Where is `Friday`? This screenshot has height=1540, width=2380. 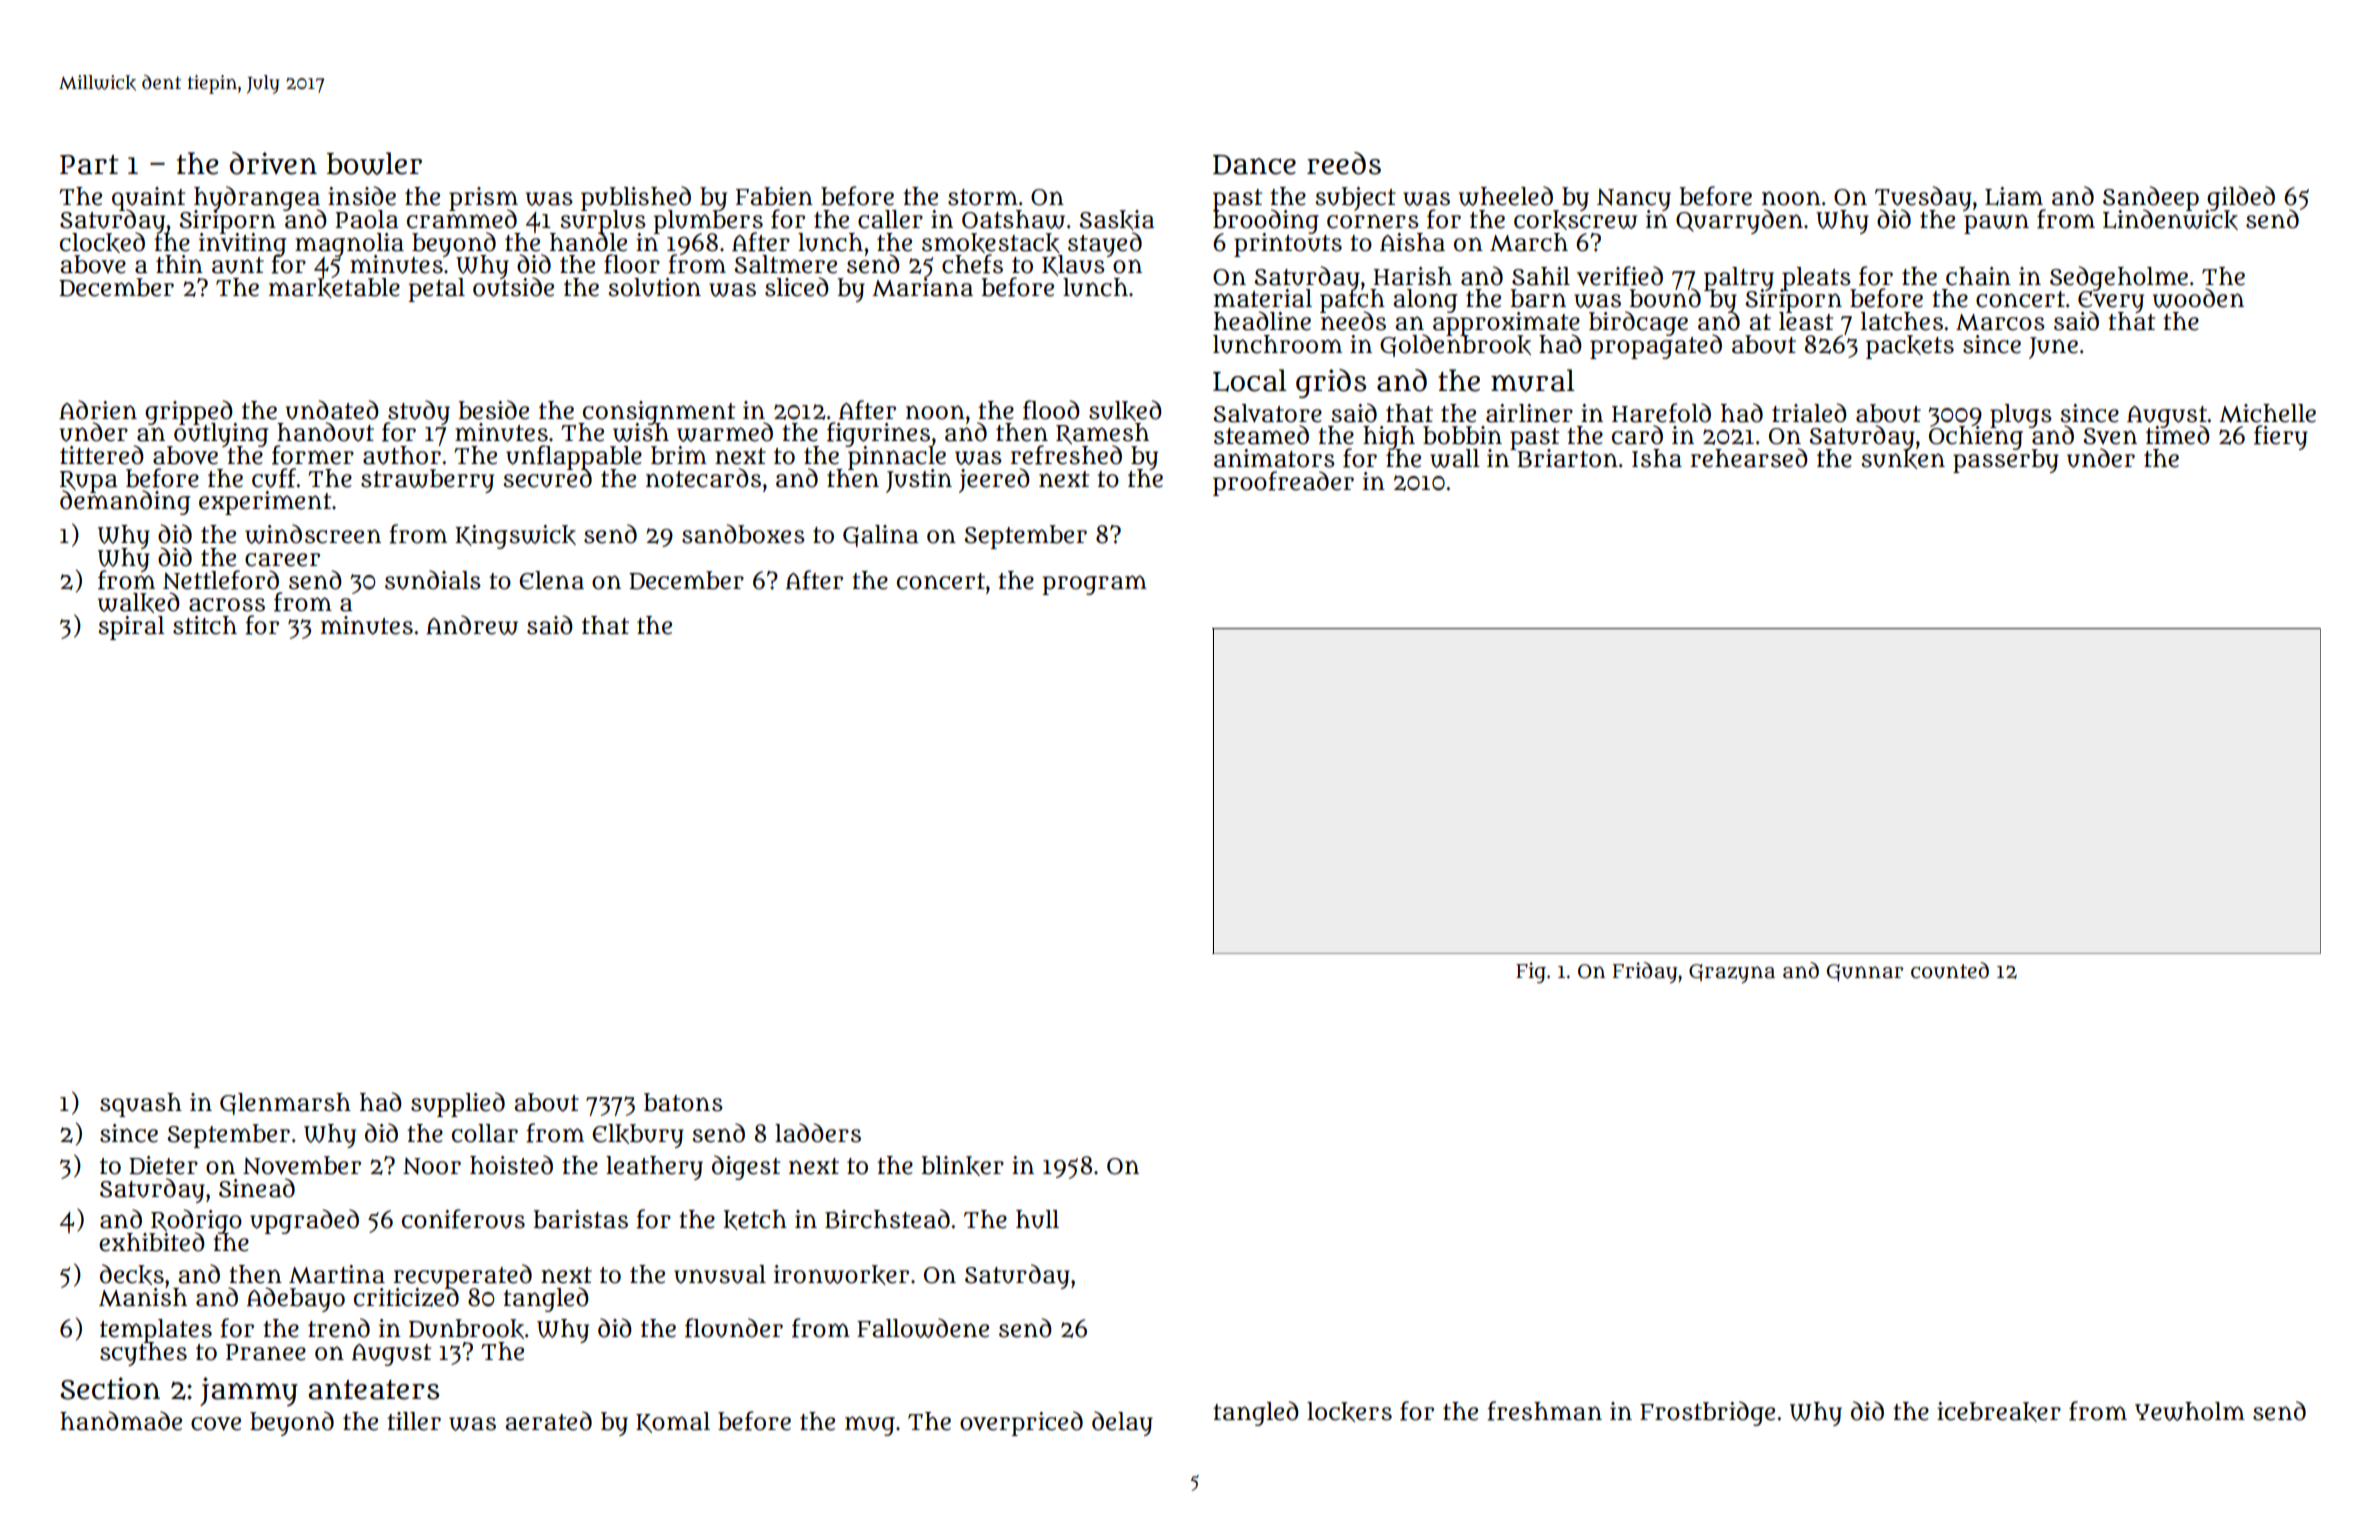
Friday is located at coordinates (1645, 972).
